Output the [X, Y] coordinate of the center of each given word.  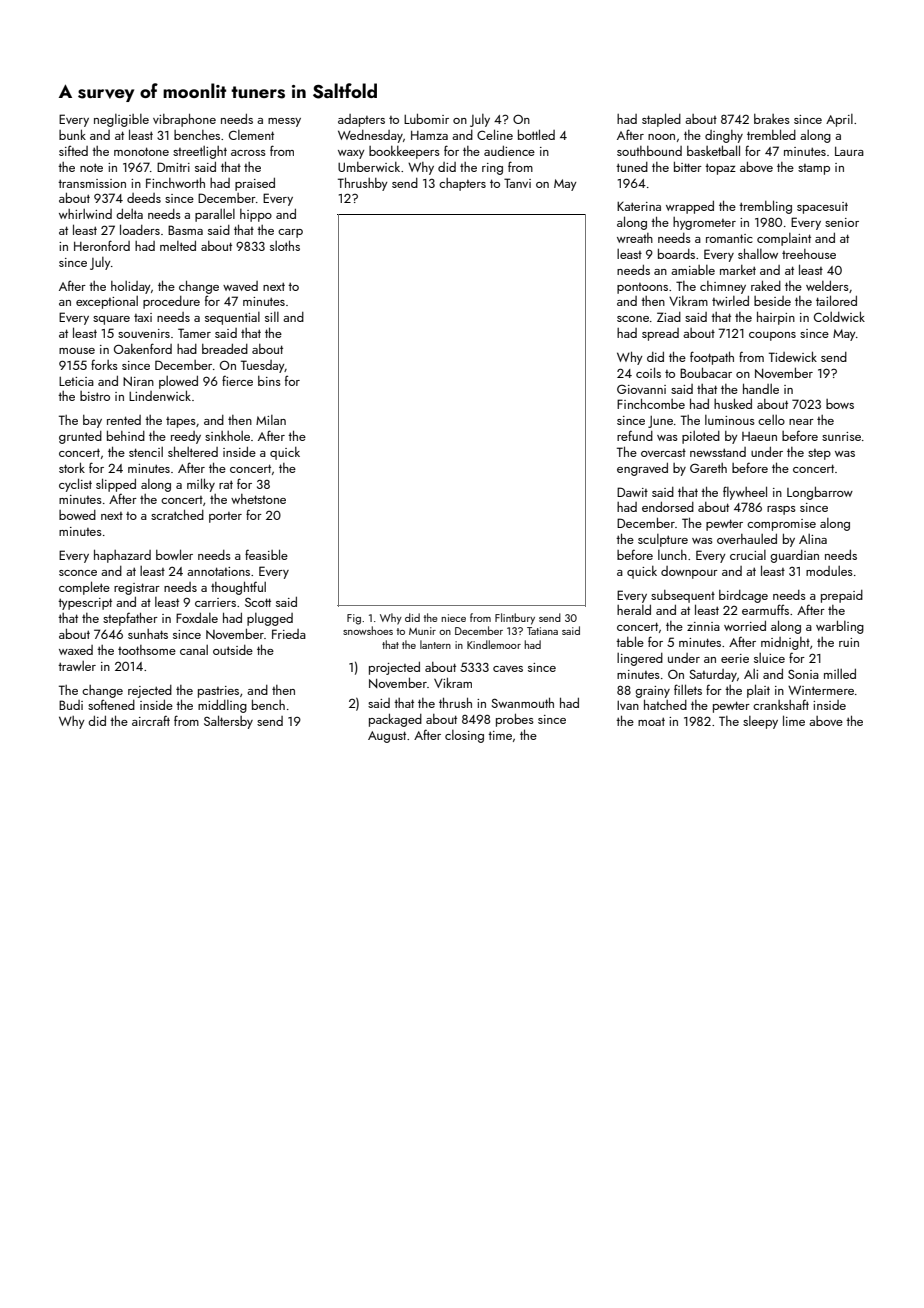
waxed [76, 650]
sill [272, 317]
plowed [178, 382]
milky [201, 485]
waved [240, 286]
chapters [462, 184]
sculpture [663, 540]
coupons [772, 336]
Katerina [639, 206]
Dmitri [173, 167]
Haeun [759, 436]
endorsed [668, 507]
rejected [150, 691]
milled [840, 674]
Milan [271, 420]
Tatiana [542, 631]
